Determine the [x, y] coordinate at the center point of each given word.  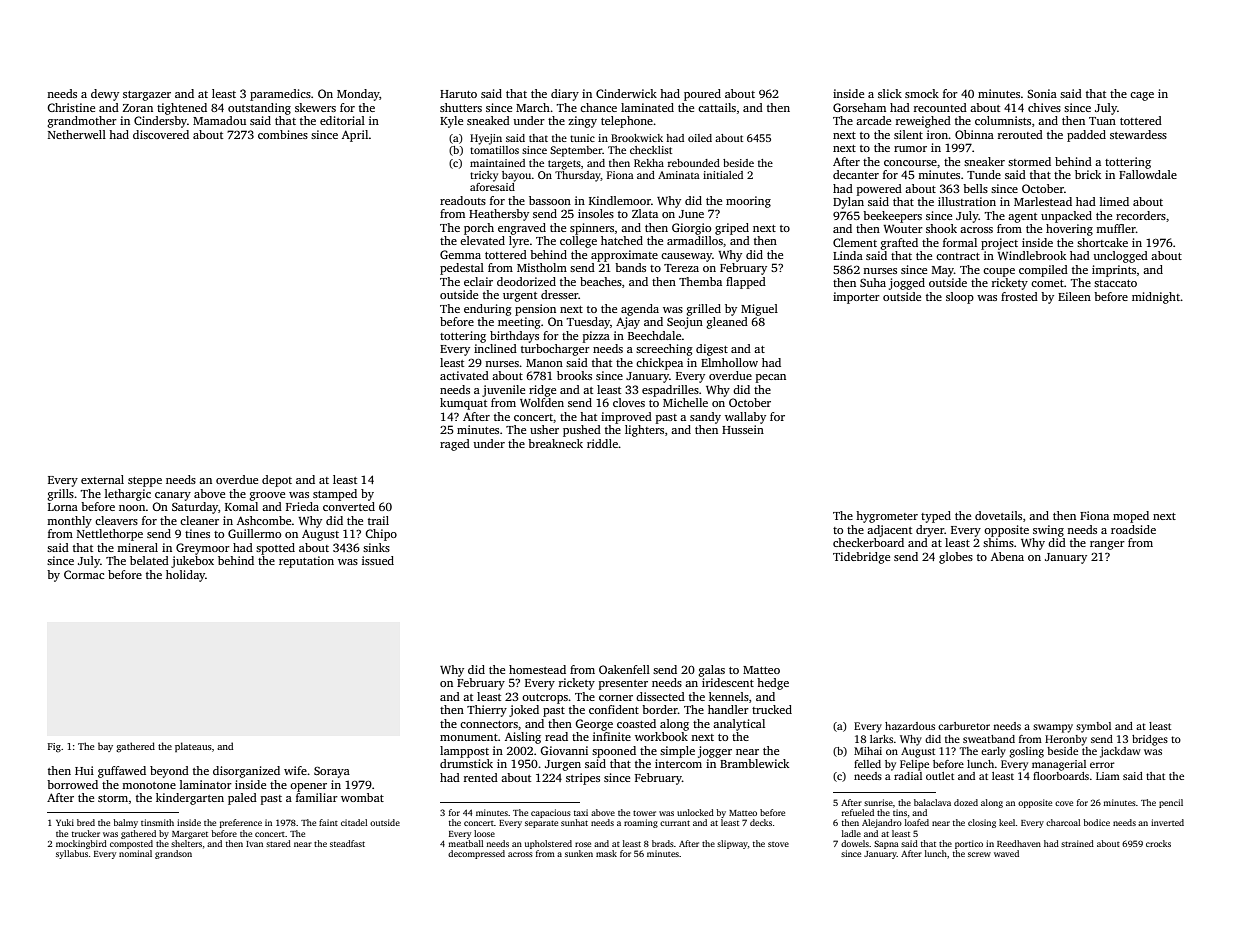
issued [378, 560]
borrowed [72, 784]
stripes [583, 779]
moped [1131, 517]
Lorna [63, 507]
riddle [602, 443]
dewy [105, 95]
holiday [185, 576]
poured [702, 95]
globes [956, 558]
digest [712, 350]
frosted [1019, 296]
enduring [488, 310]
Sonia [1042, 93]
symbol [1093, 727]
